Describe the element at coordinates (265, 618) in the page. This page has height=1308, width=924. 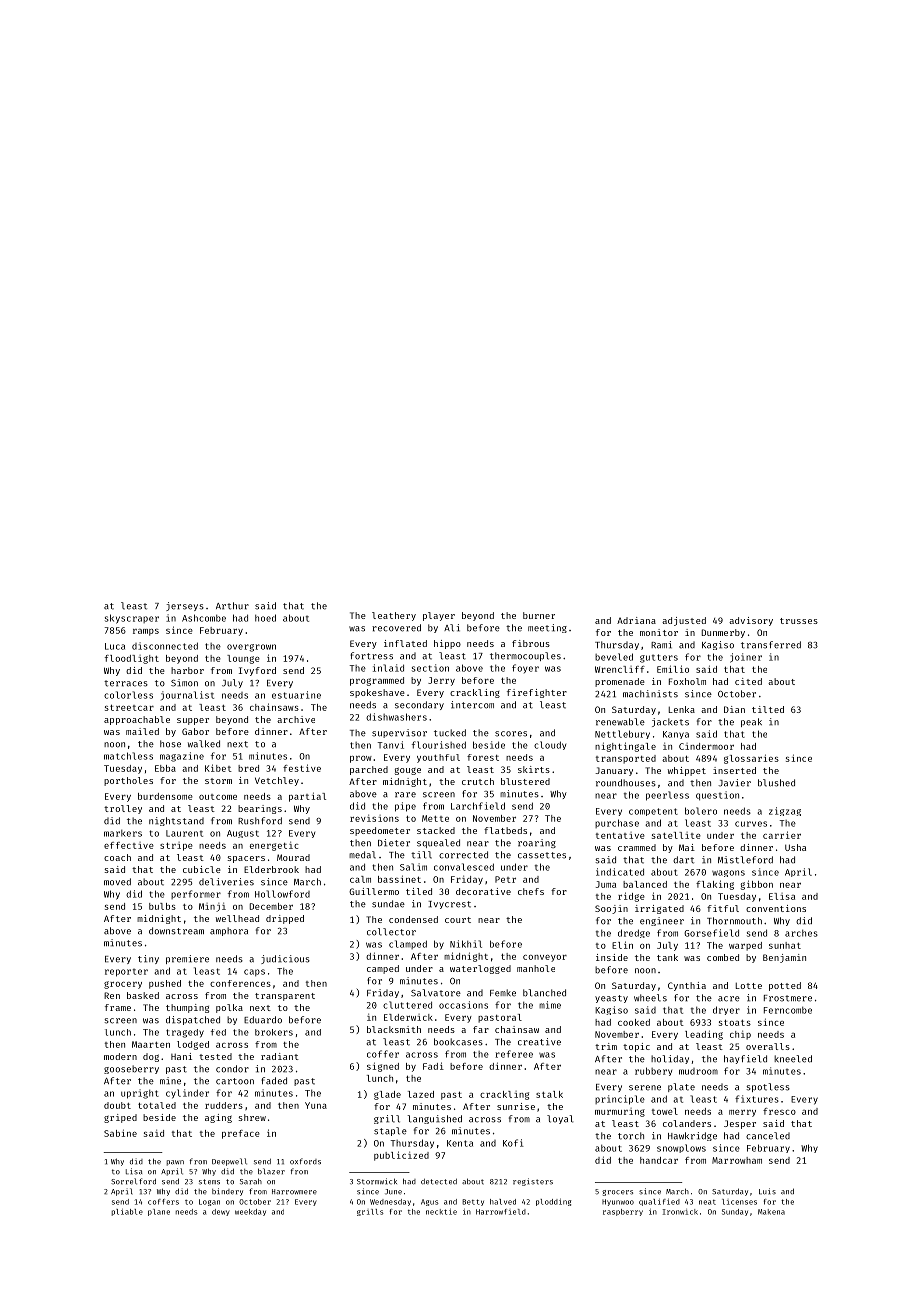
I see `hoed` at that location.
